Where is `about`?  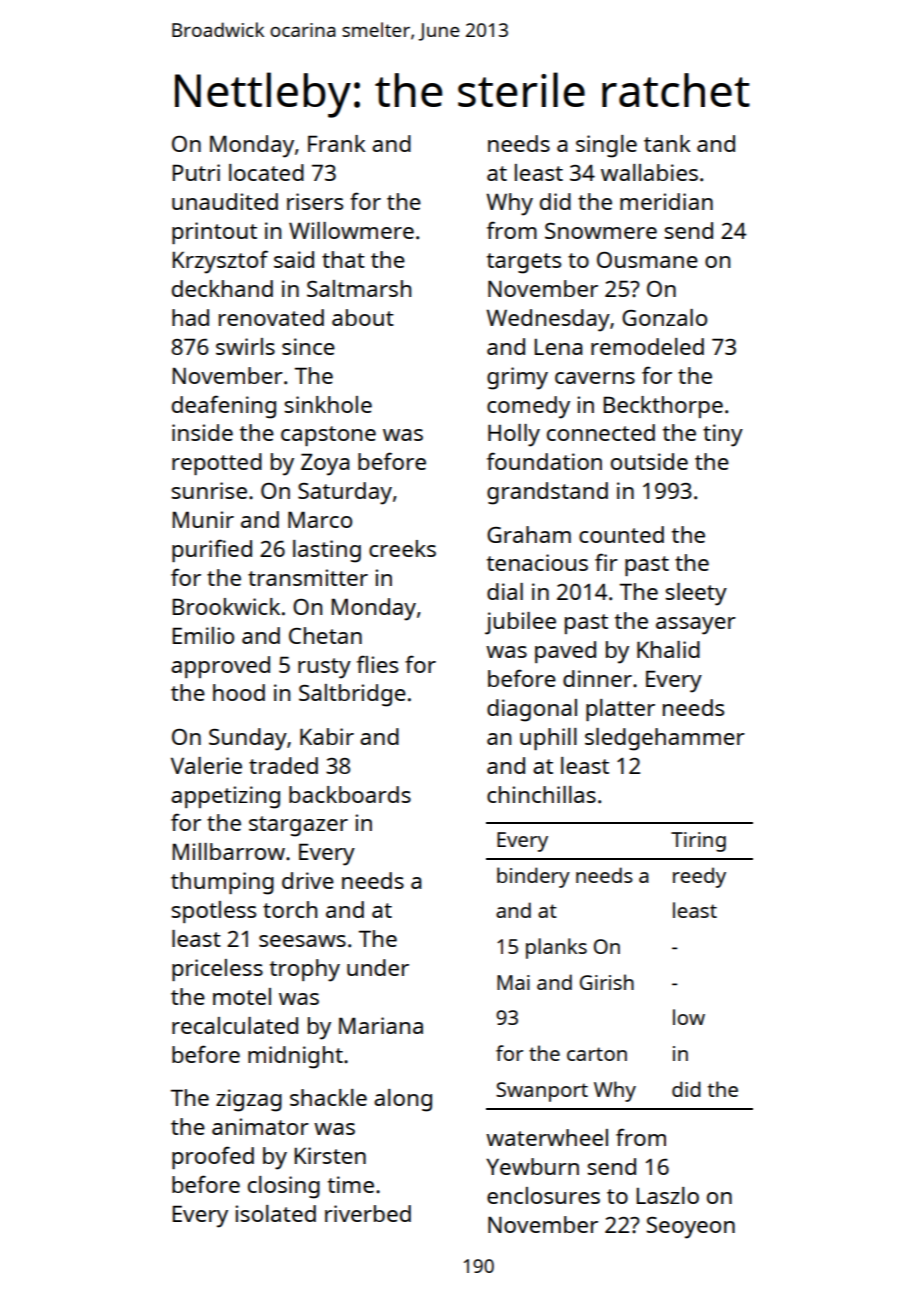
about is located at coordinates (363, 317).
